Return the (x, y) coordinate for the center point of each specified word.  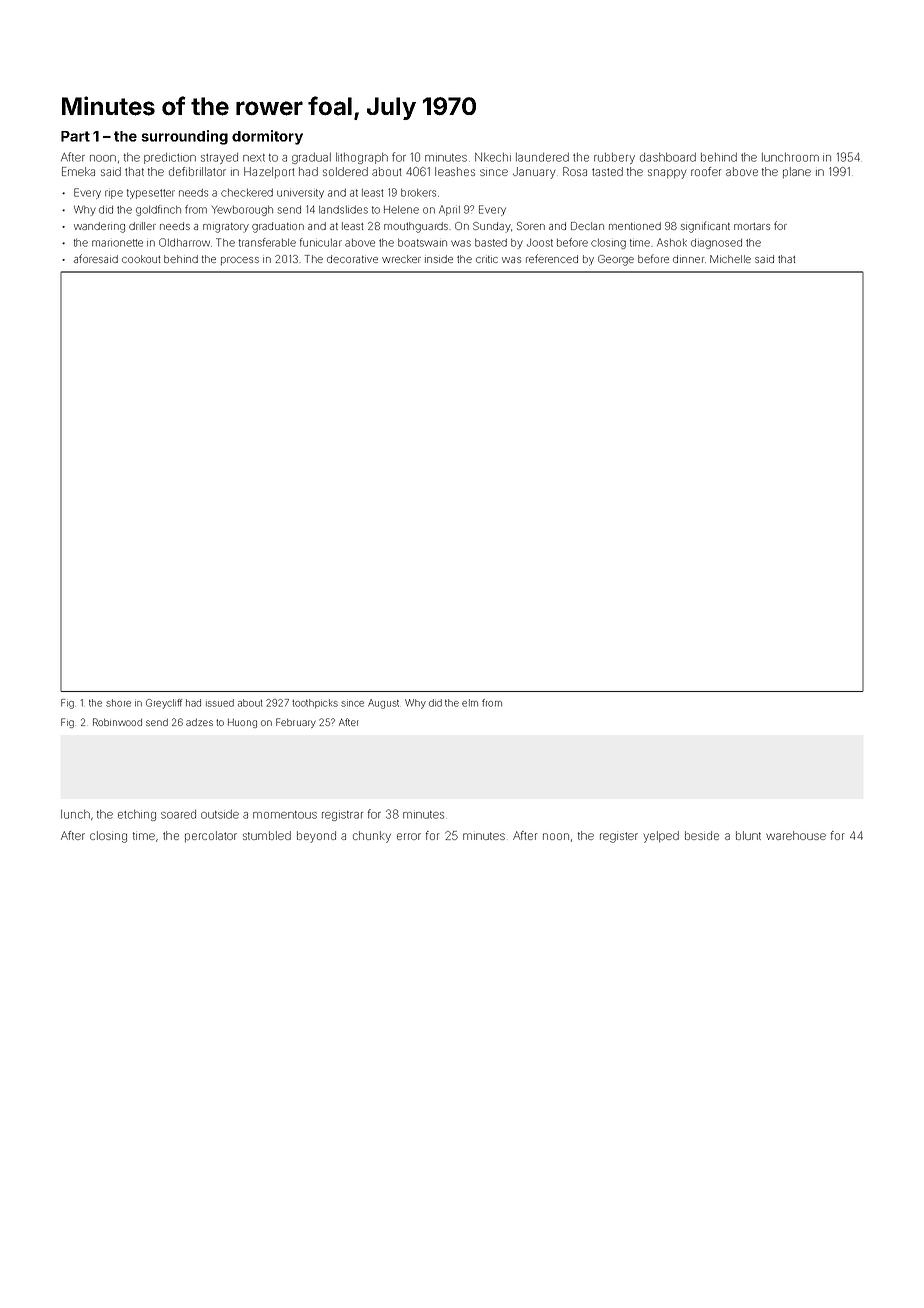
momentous (285, 815)
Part (75, 136)
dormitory (267, 137)
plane (797, 172)
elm (470, 703)
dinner (688, 259)
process (240, 261)
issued (220, 703)
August (383, 704)
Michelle (730, 259)
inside (439, 259)
